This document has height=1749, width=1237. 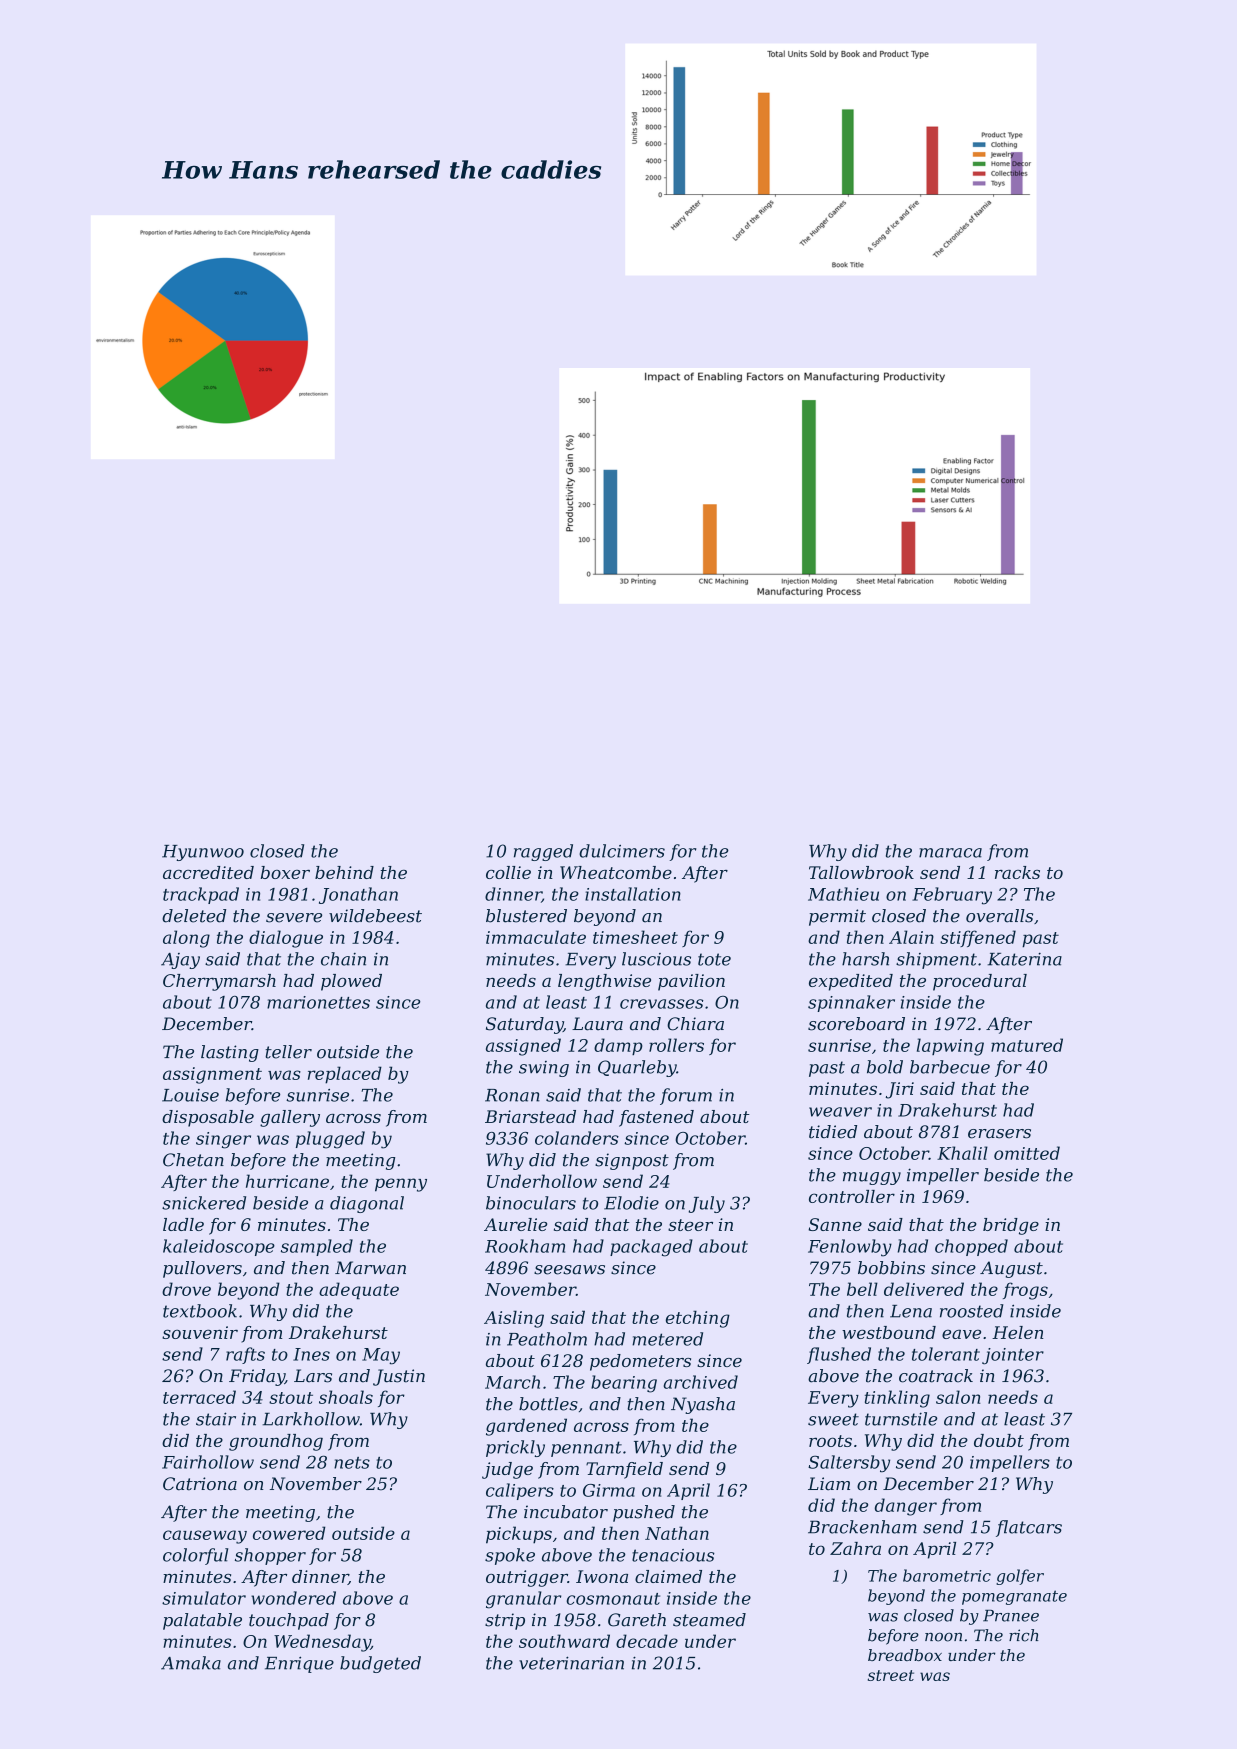 What do you see at coordinates (571, 1663) in the document?
I see `veterinarian` at bounding box center [571, 1663].
